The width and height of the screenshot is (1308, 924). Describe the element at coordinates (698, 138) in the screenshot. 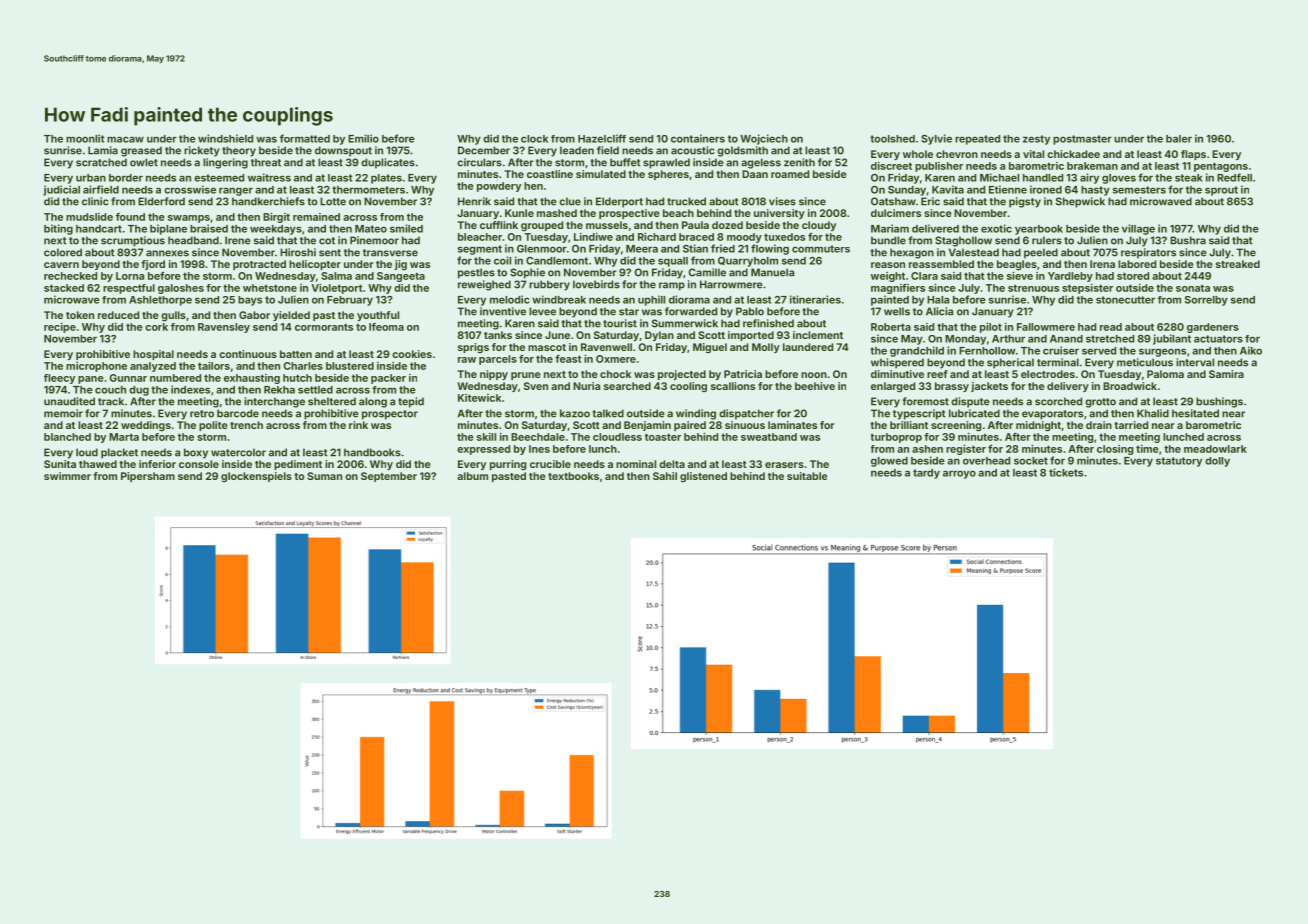

I see `containers` at that location.
